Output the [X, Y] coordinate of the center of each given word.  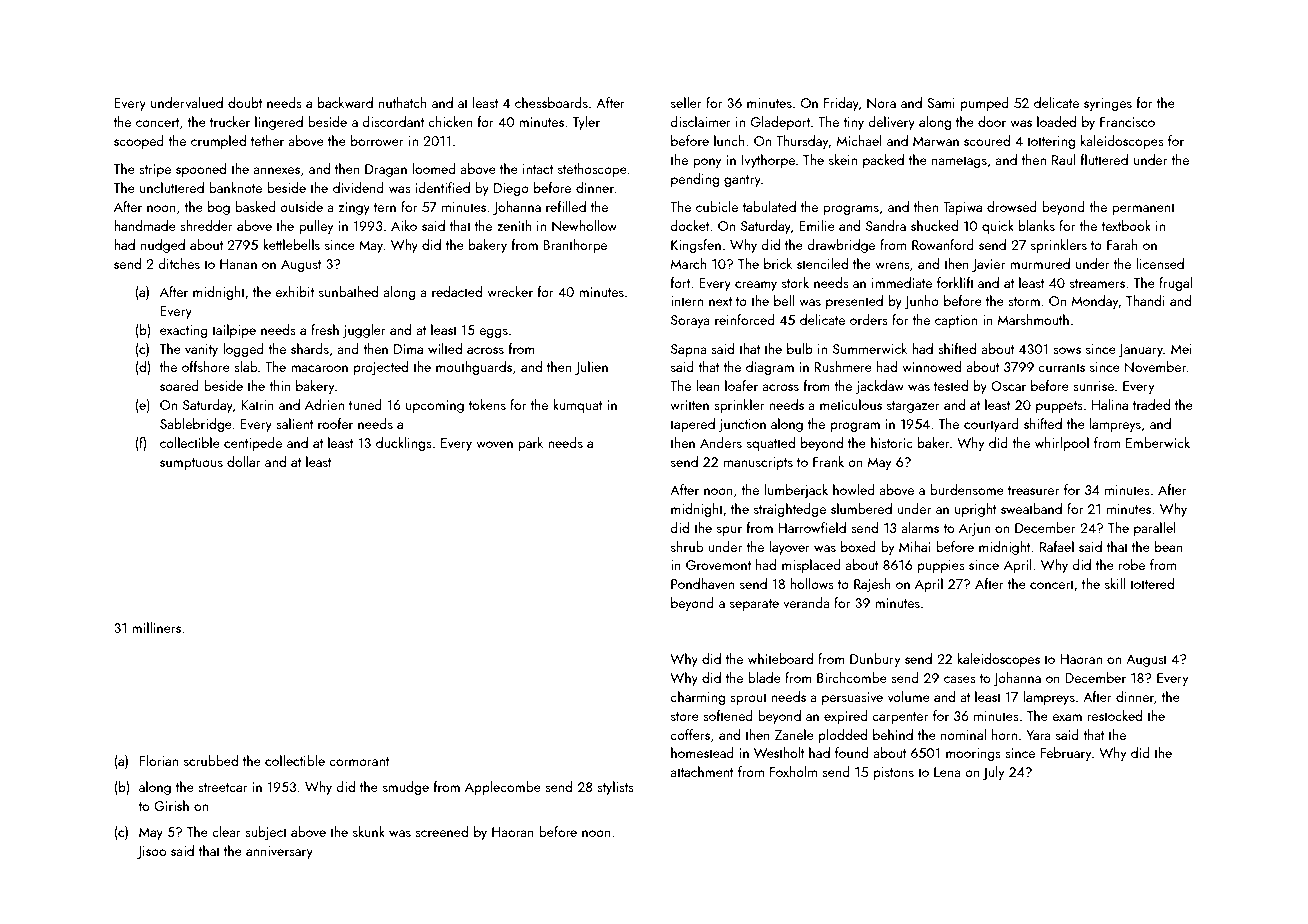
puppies [941, 566]
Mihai [914, 546]
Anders [721, 442]
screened [441, 831]
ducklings [404, 444]
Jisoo [151, 852]
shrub [687, 546]
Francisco [1127, 122]
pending [695, 180]
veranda [806, 602]
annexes [276, 170]
